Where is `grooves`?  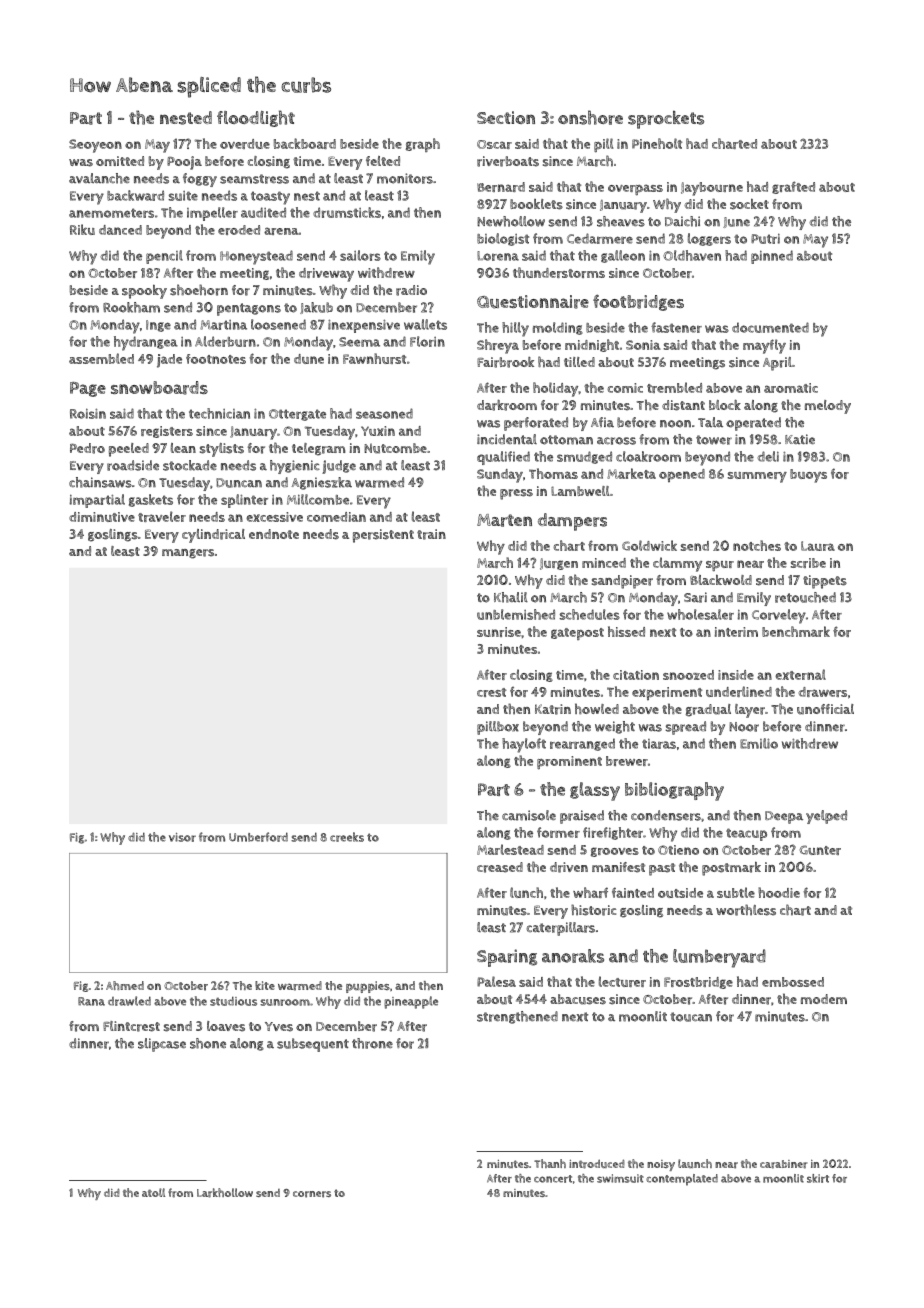 grooves is located at coordinates (615, 852).
